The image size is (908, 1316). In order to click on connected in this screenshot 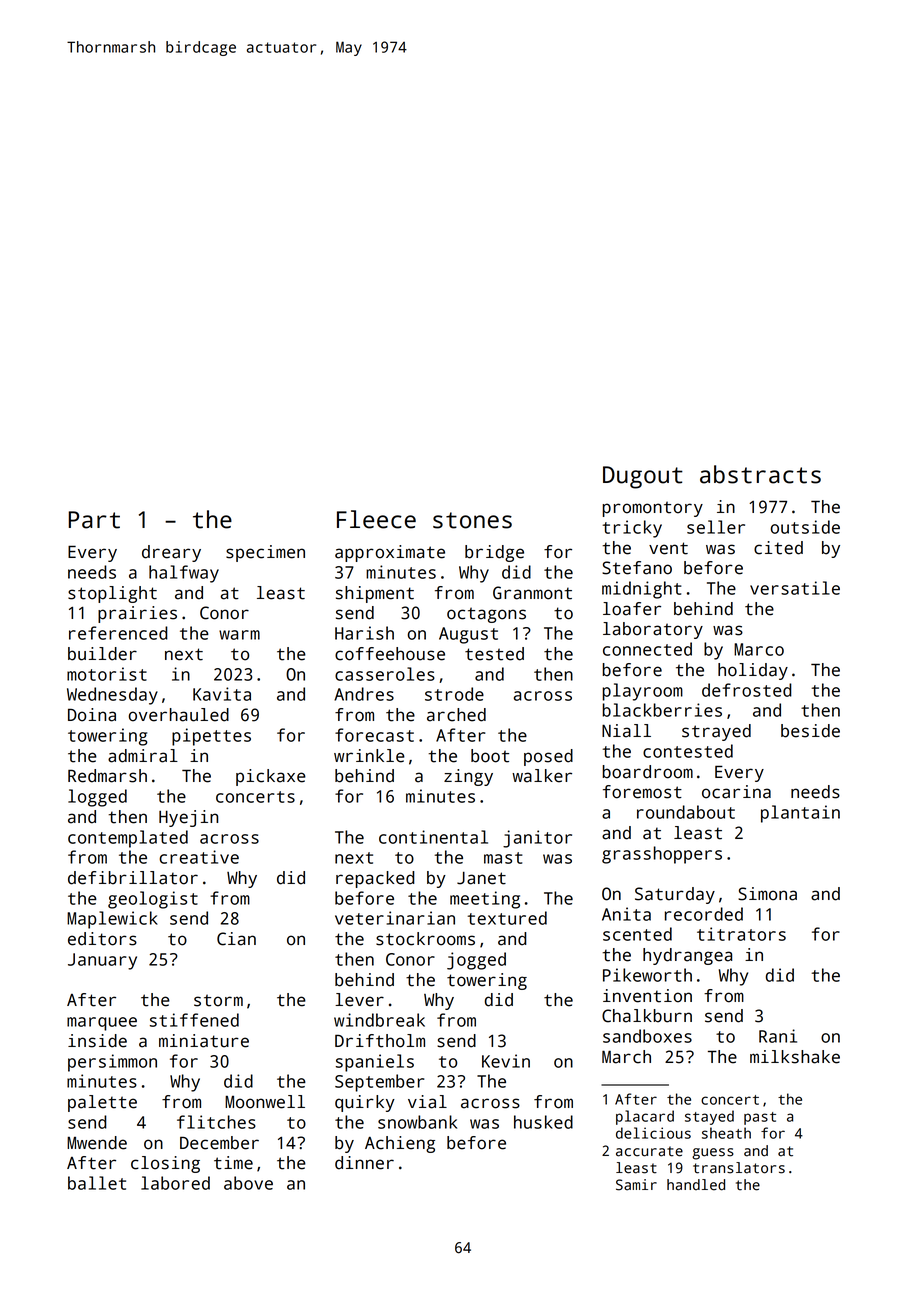, I will do `click(647, 649)`.
